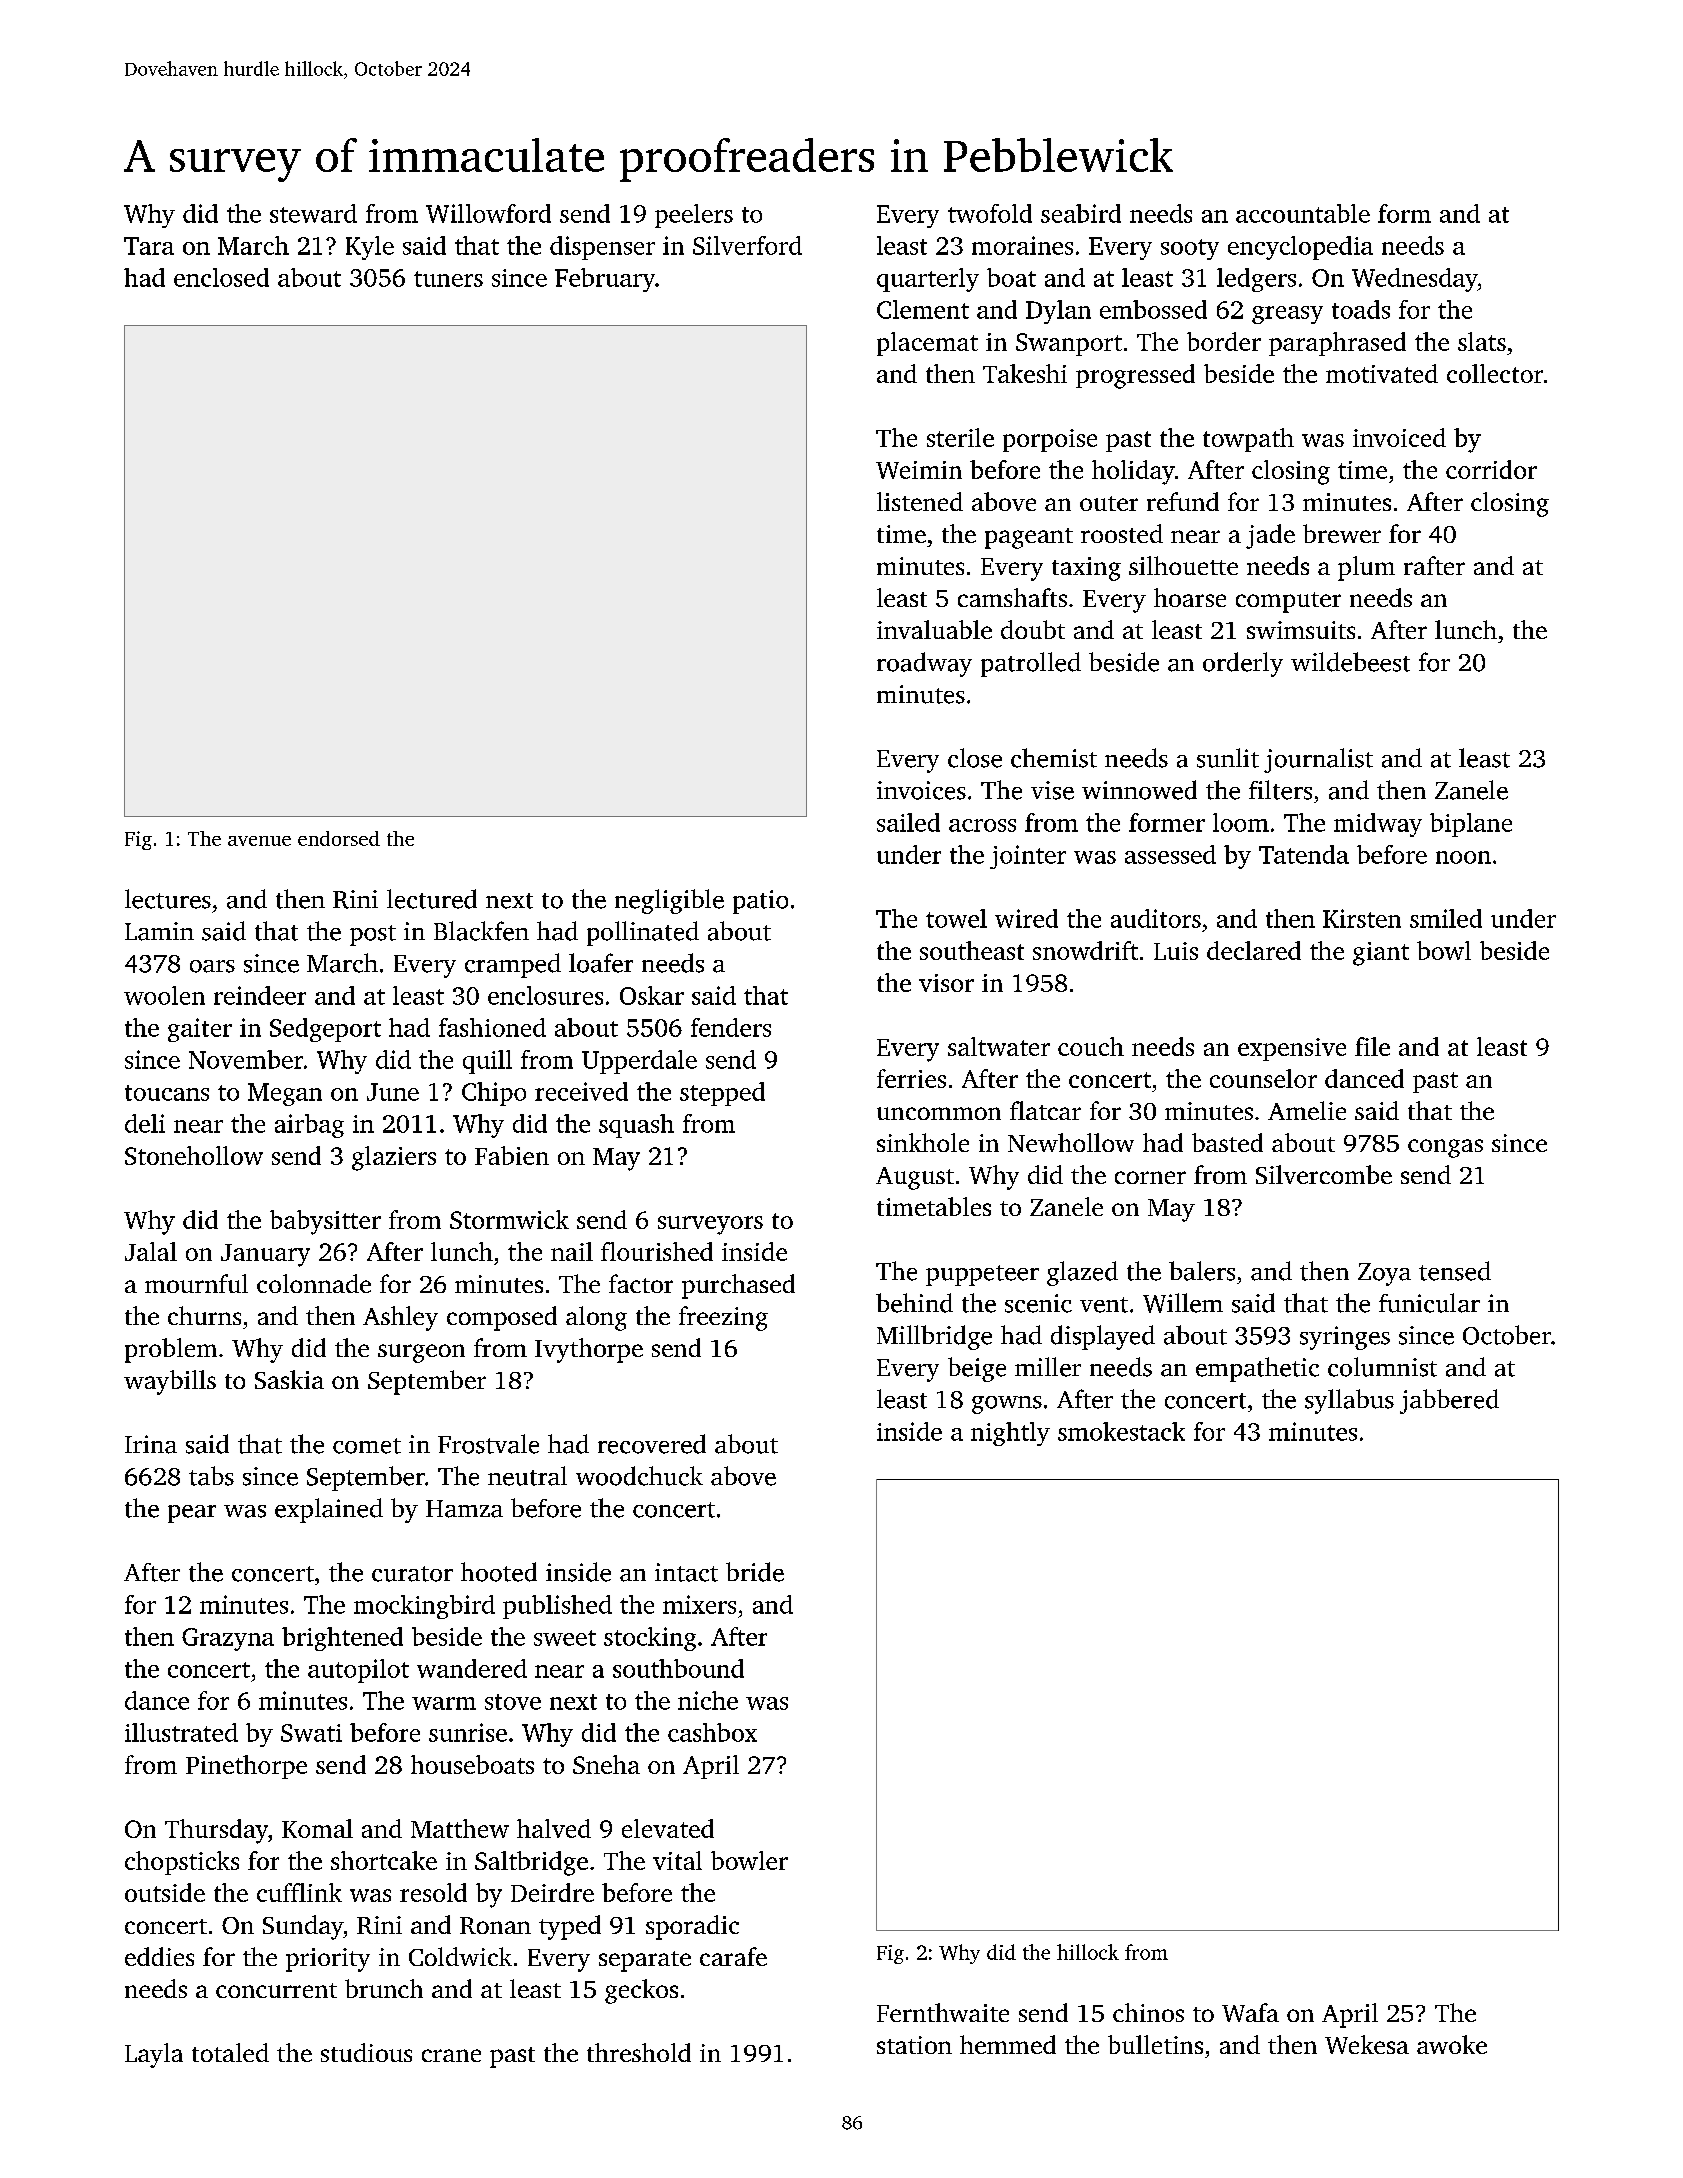 This document has height=2178, width=1683. Describe the element at coordinates (946, 983) in the document. I see `visor` at that location.
